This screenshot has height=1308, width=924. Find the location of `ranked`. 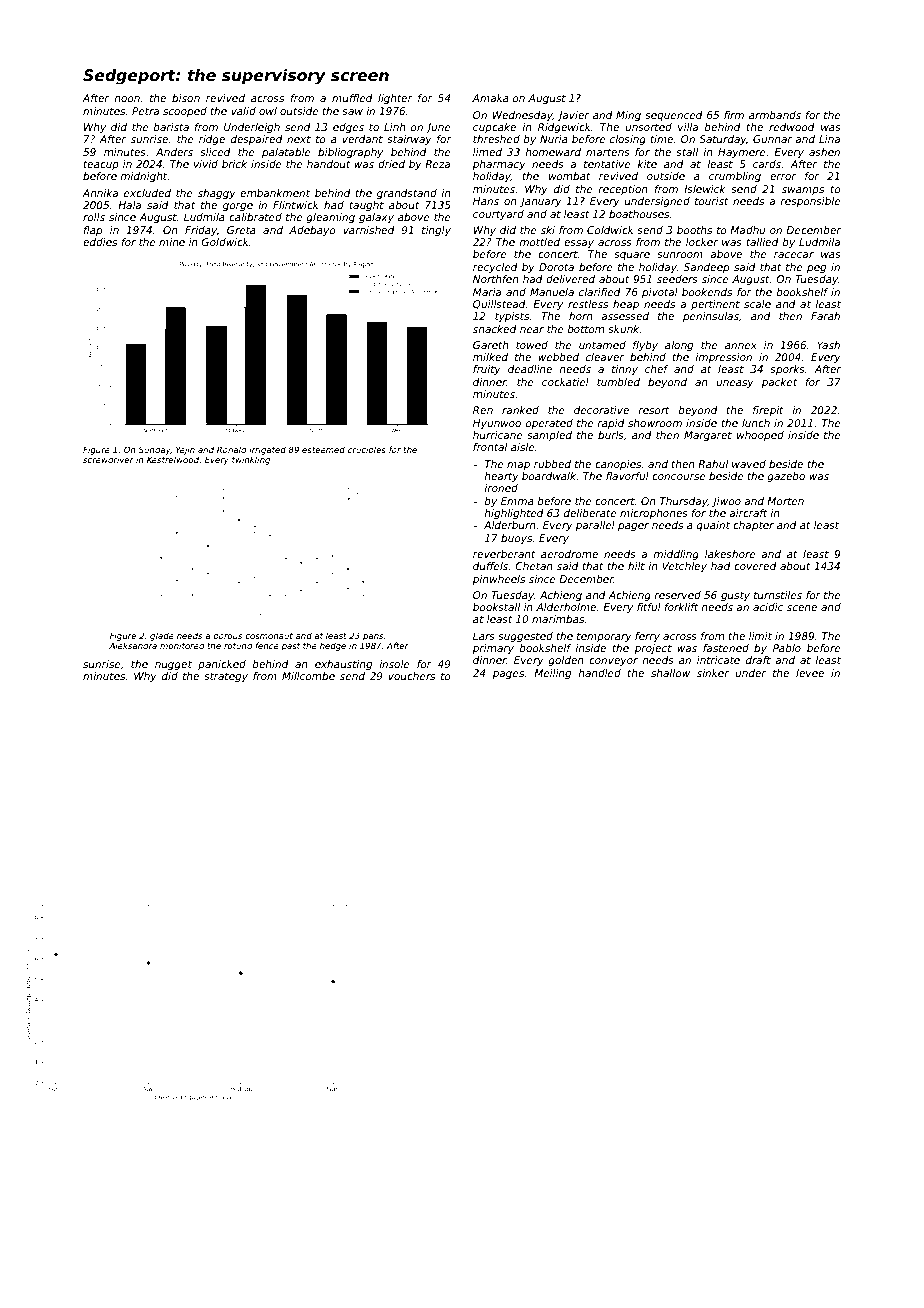

ranked is located at coordinates (520, 410).
